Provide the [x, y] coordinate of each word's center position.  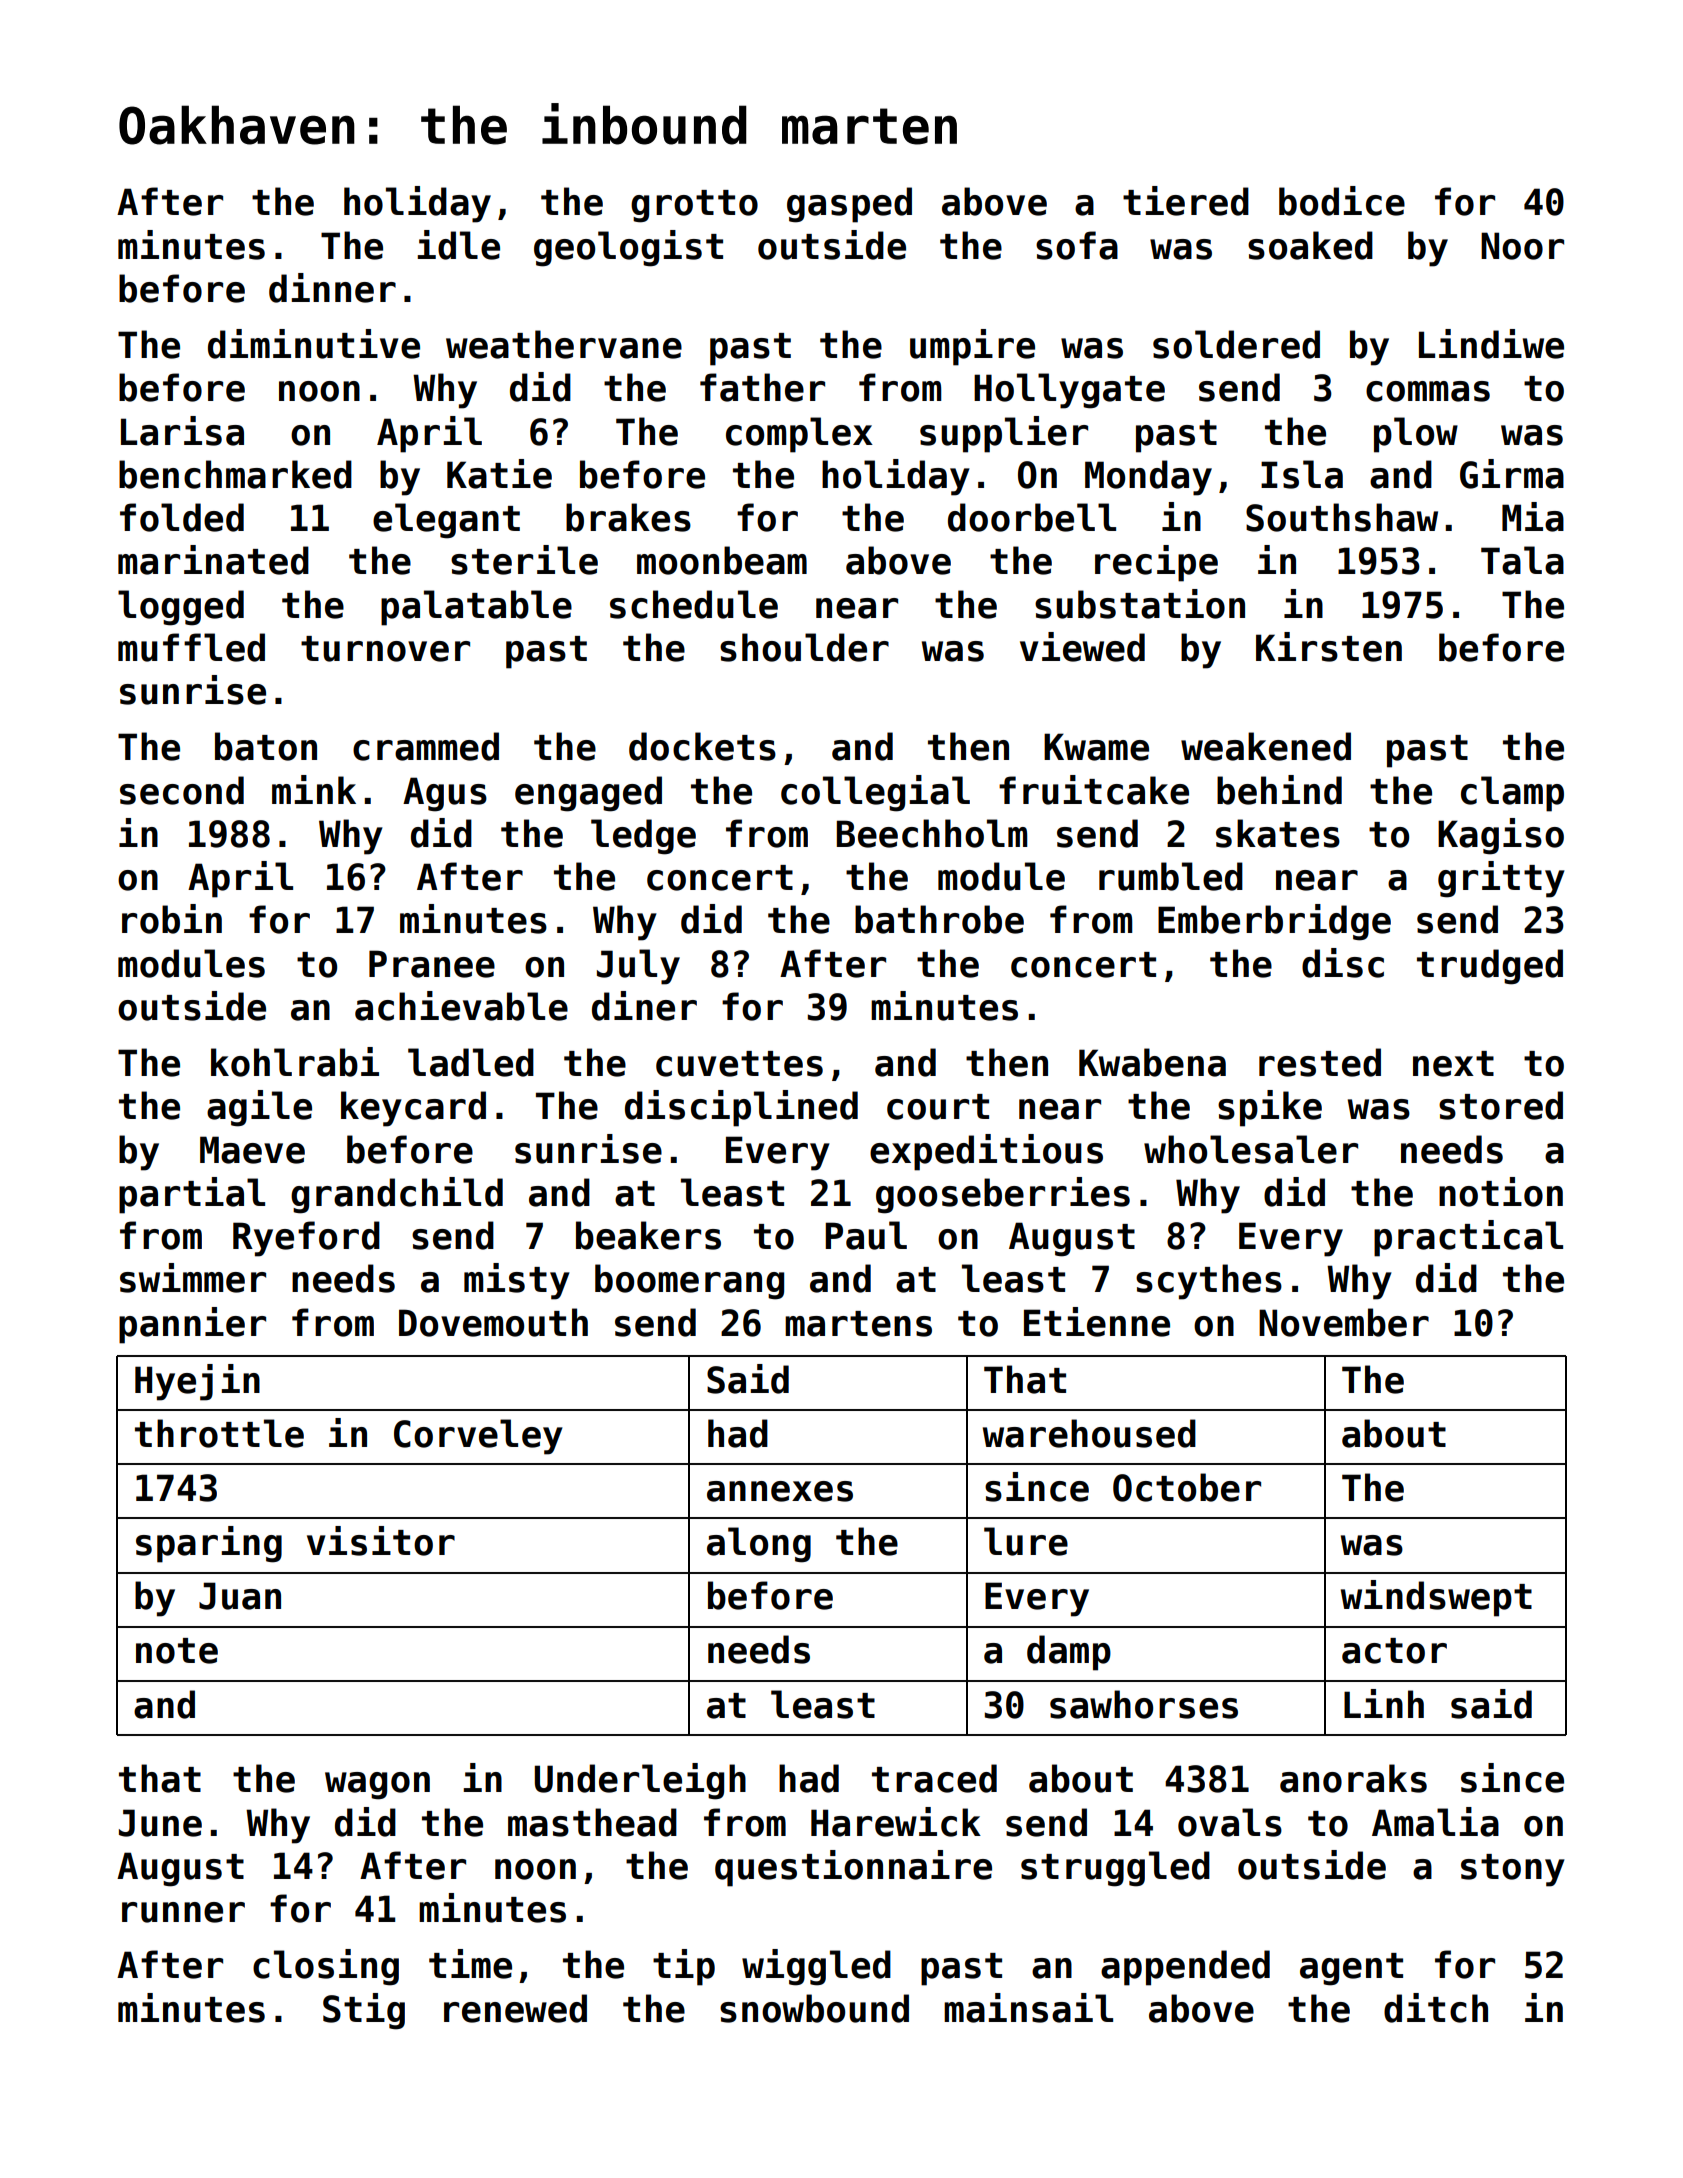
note [177, 1651]
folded [182, 517]
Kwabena [1152, 1062]
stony [1513, 1870]
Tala [1522, 560]
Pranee [432, 964]
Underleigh [640, 1781]
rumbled [1171, 876]
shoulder [804, 647]
